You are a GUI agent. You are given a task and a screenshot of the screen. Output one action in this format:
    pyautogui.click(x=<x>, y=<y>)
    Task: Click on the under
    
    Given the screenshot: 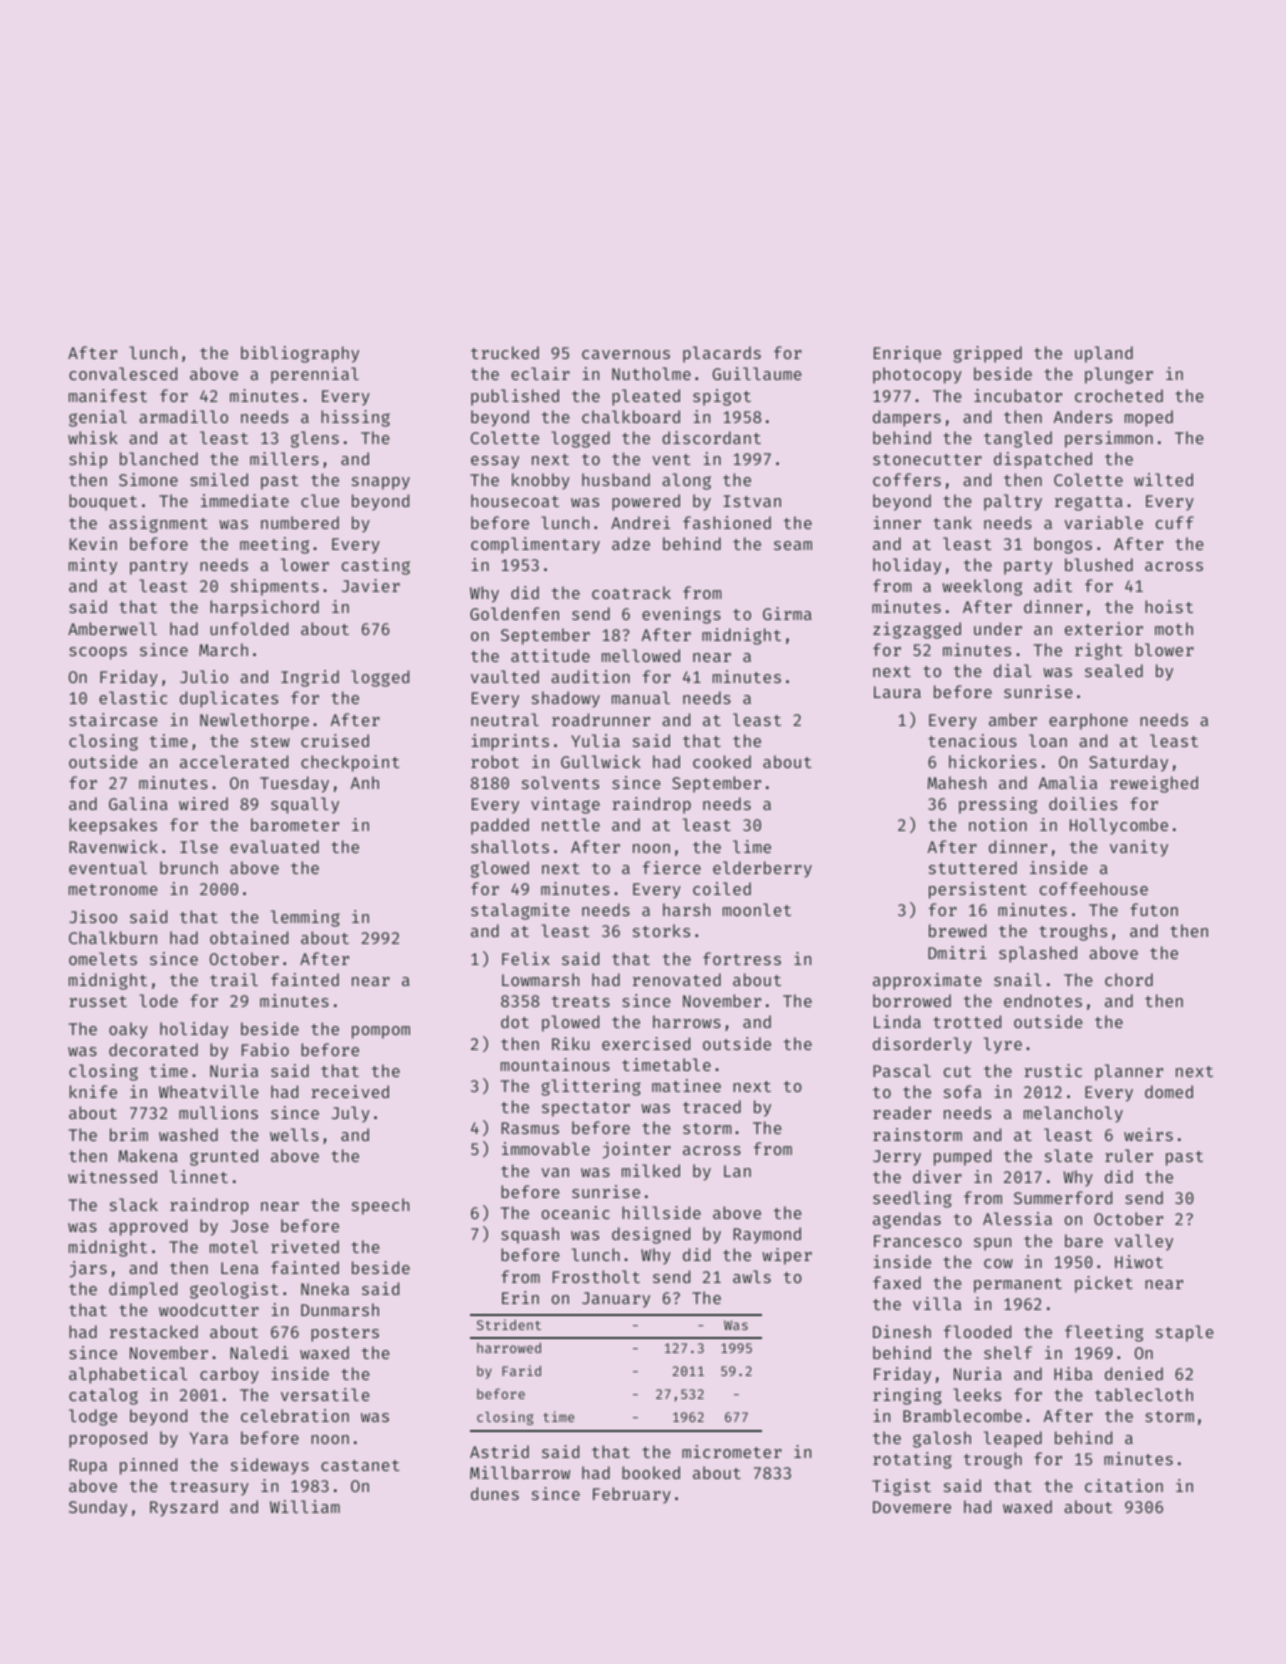 What is the action you would take?
    pyautogui.click(x=998, y=628)
